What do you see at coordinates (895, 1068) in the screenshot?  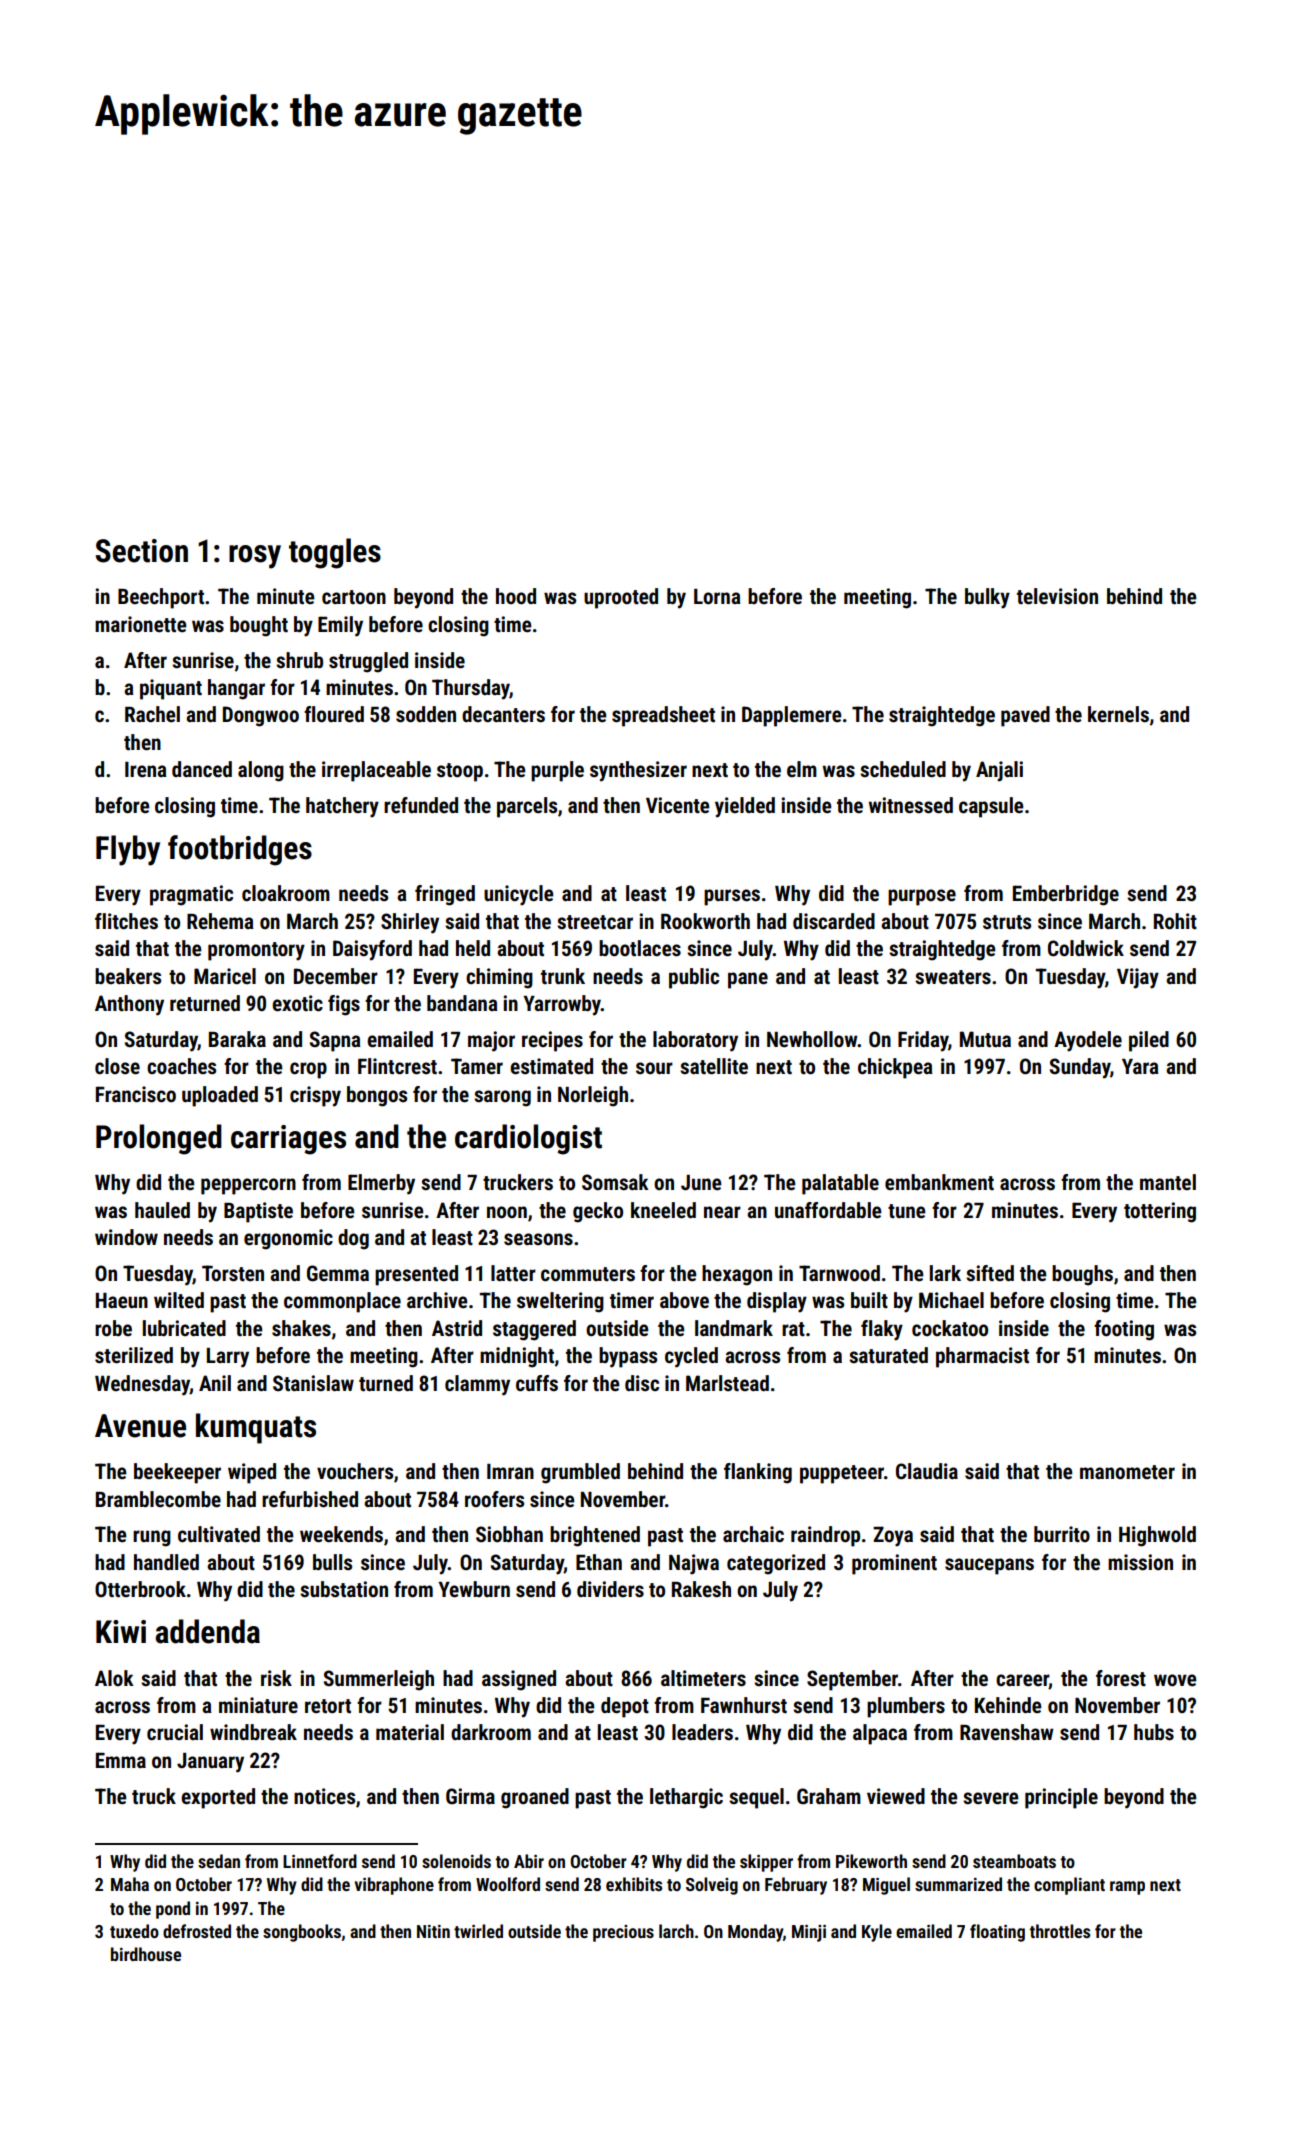 I see `chickpea` at bounding box center [895, 1068].
